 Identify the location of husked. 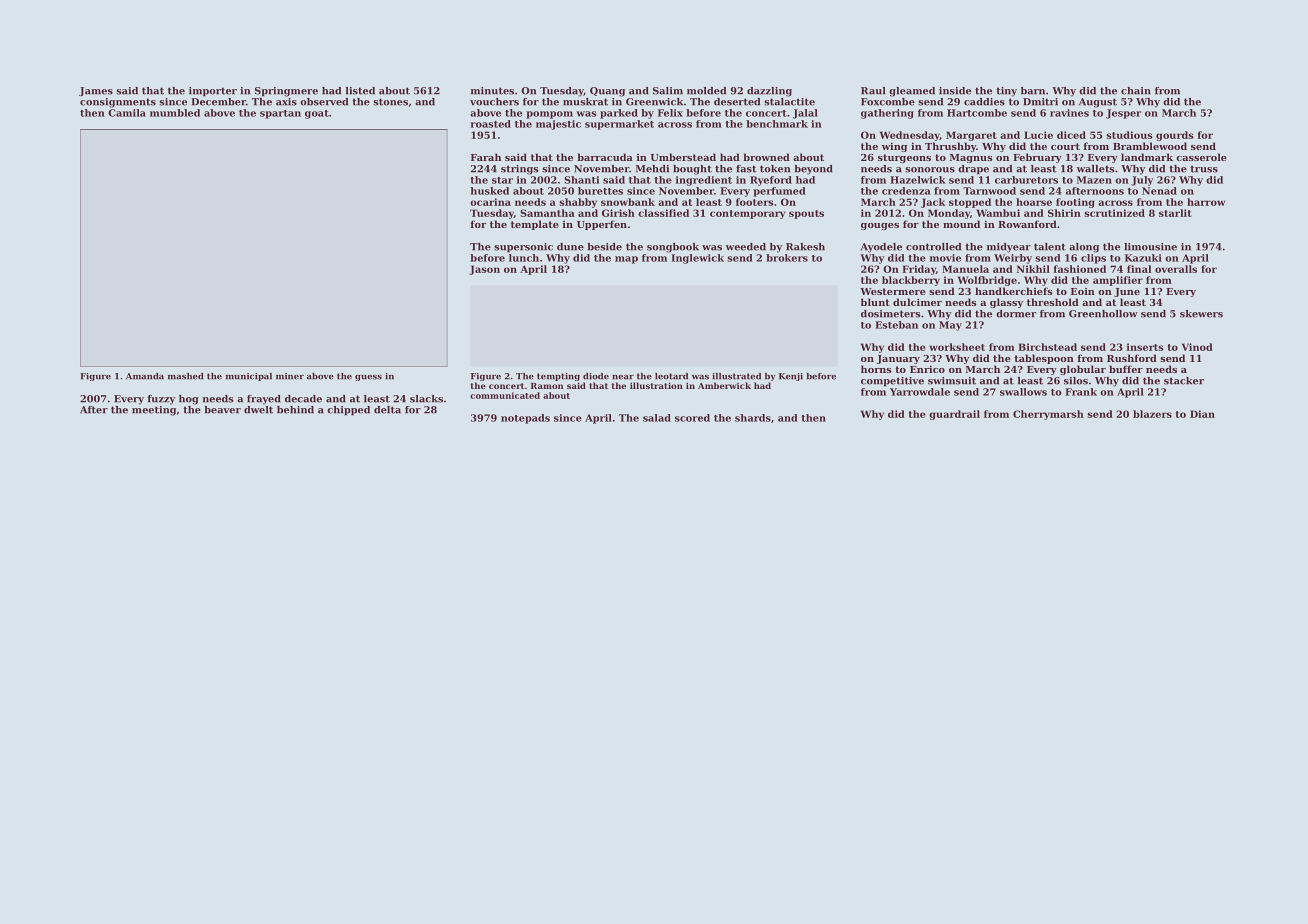
(489, 191).
